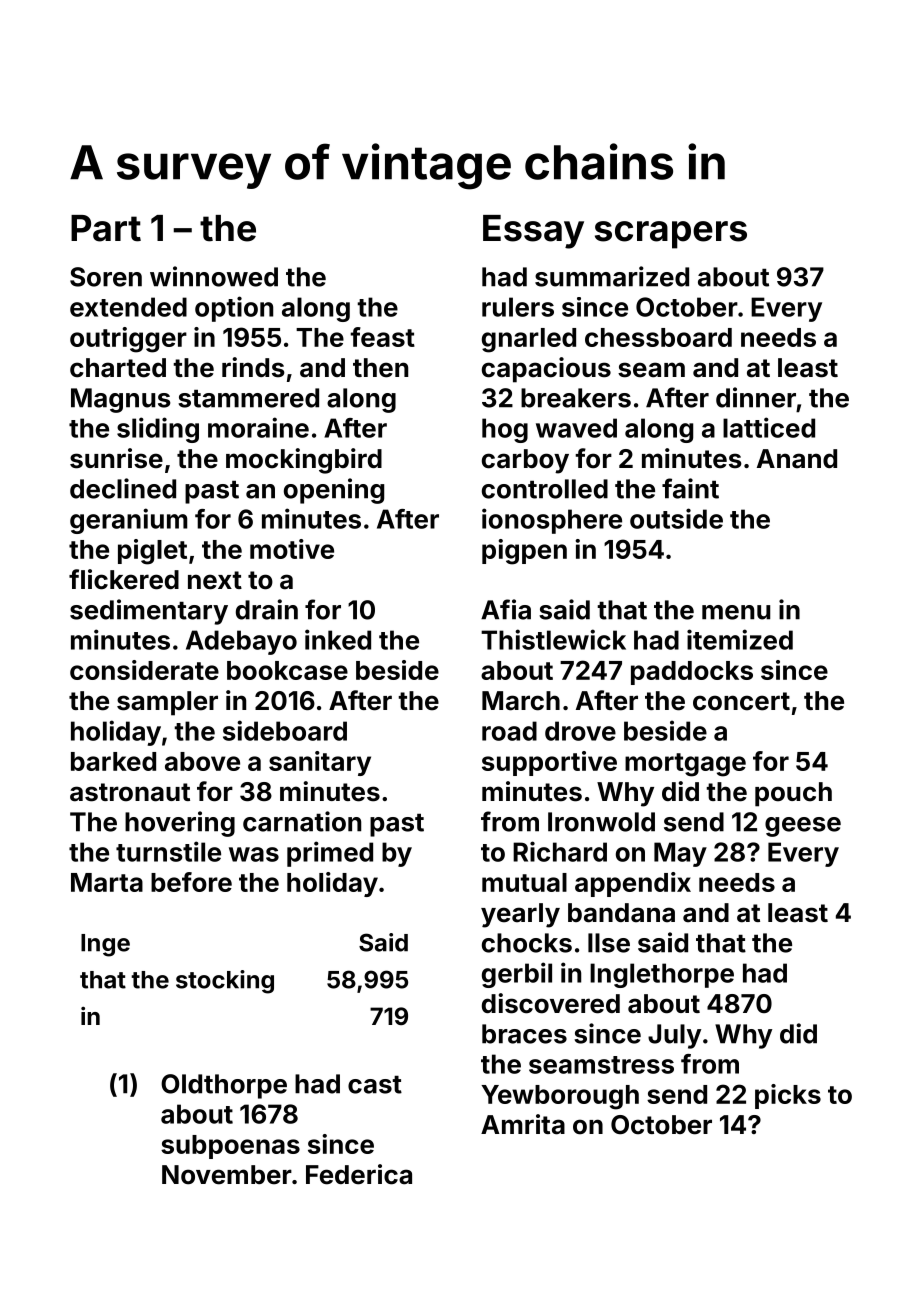 This screenshot has height=1311, width=924. Describe the element at coordinates (113, 761) in the screenshot. I see `barked` at that location.
